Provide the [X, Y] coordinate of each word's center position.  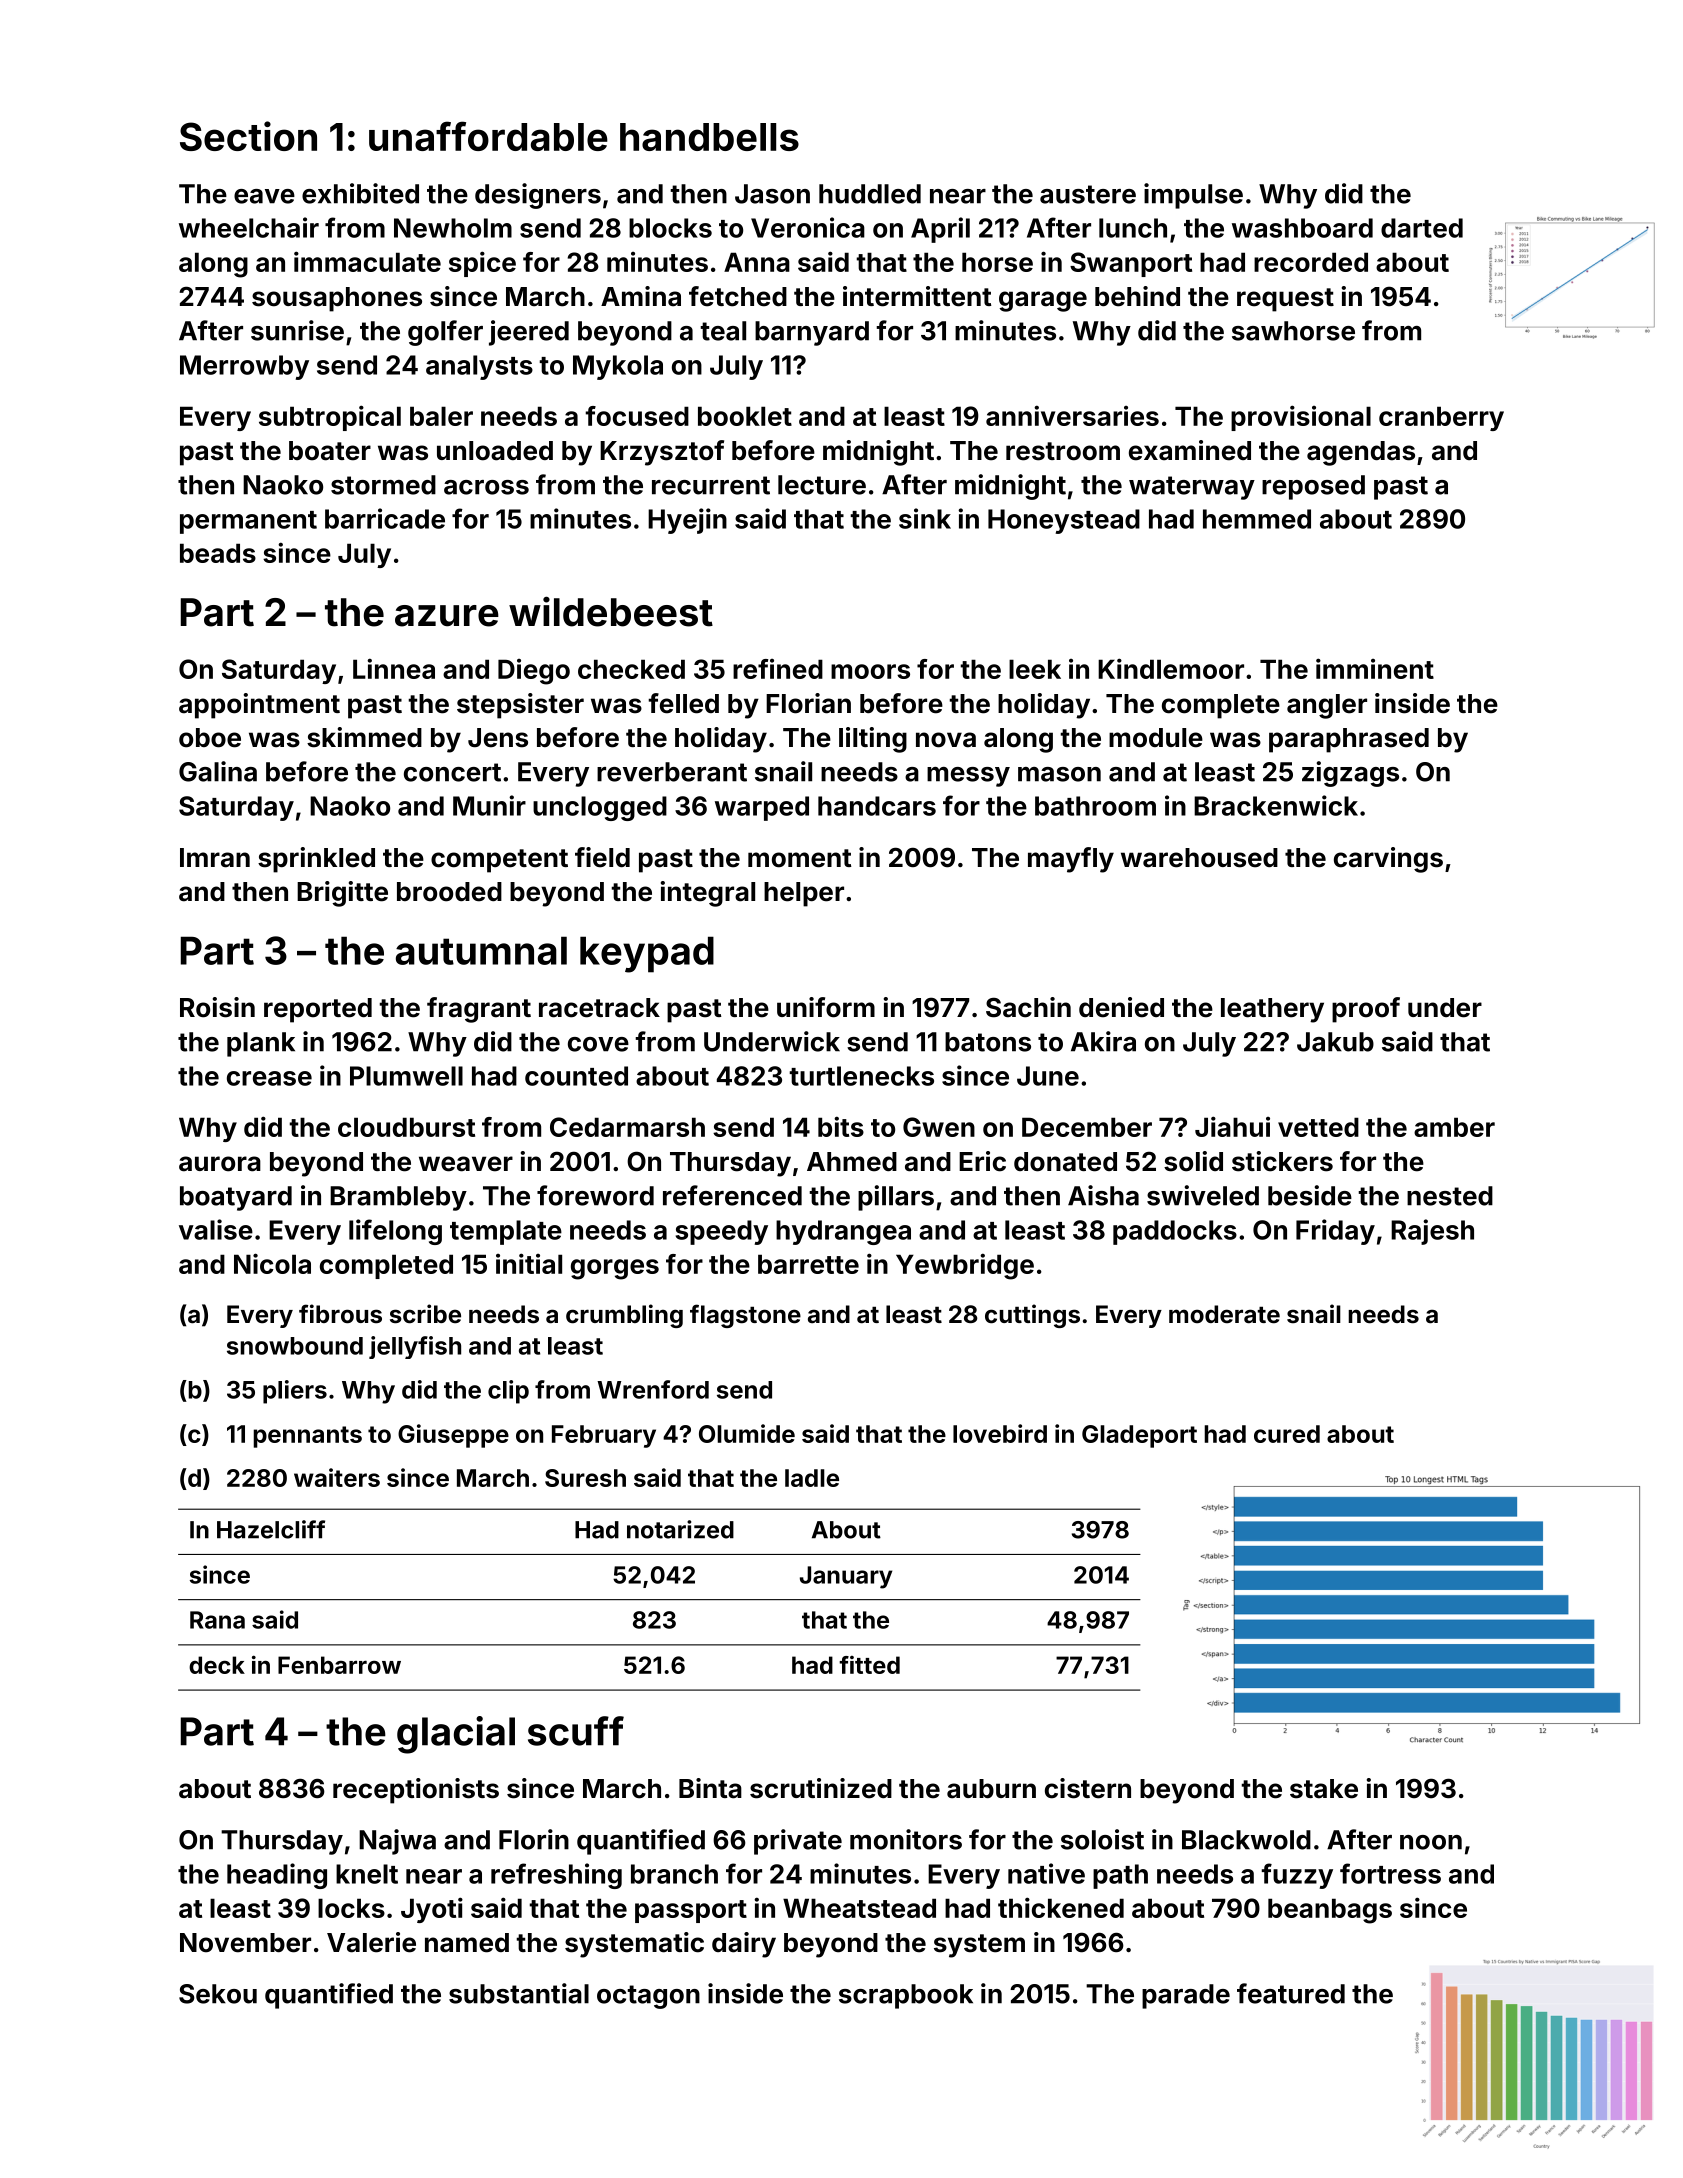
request [1285, 300]
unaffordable [488, 136]
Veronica [808, 227]
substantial [519, 1993]
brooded [449, 892]
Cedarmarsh [627, 1127]
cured [1287, 1434]
